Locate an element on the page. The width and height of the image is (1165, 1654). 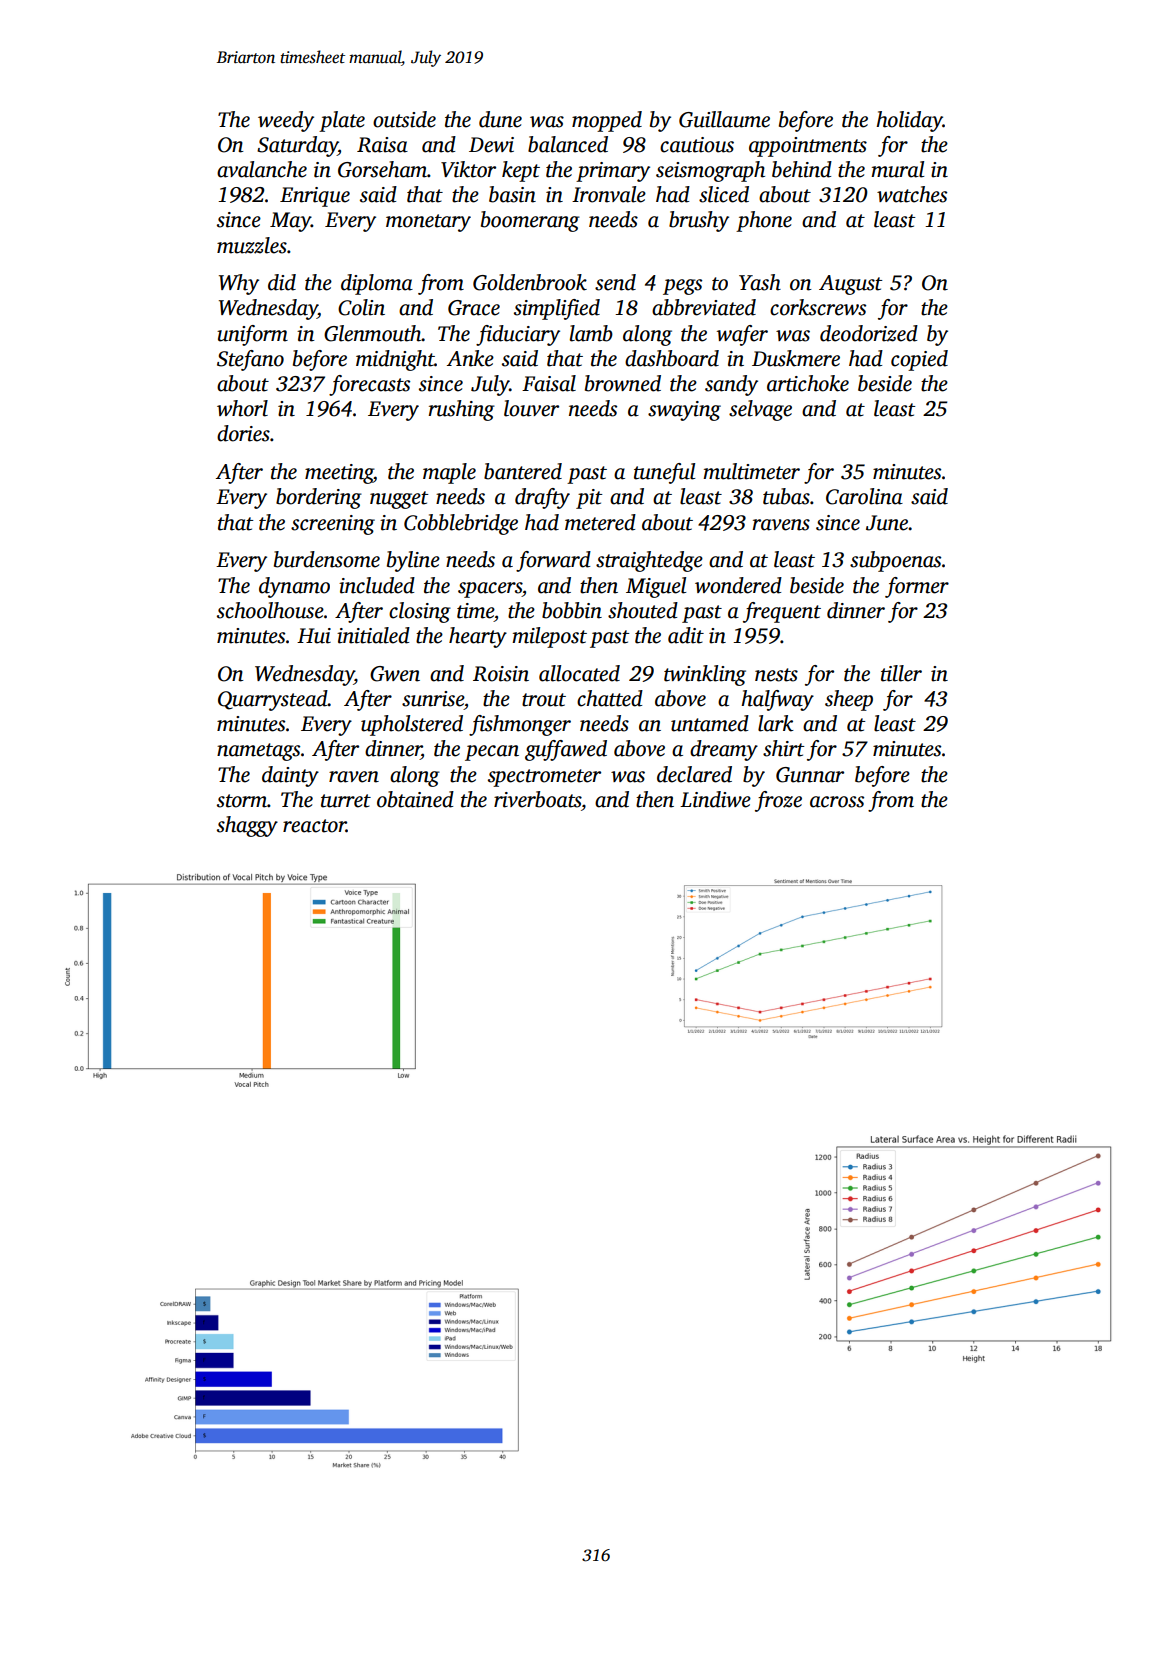
holiday is located at coordinates (909, 121).
